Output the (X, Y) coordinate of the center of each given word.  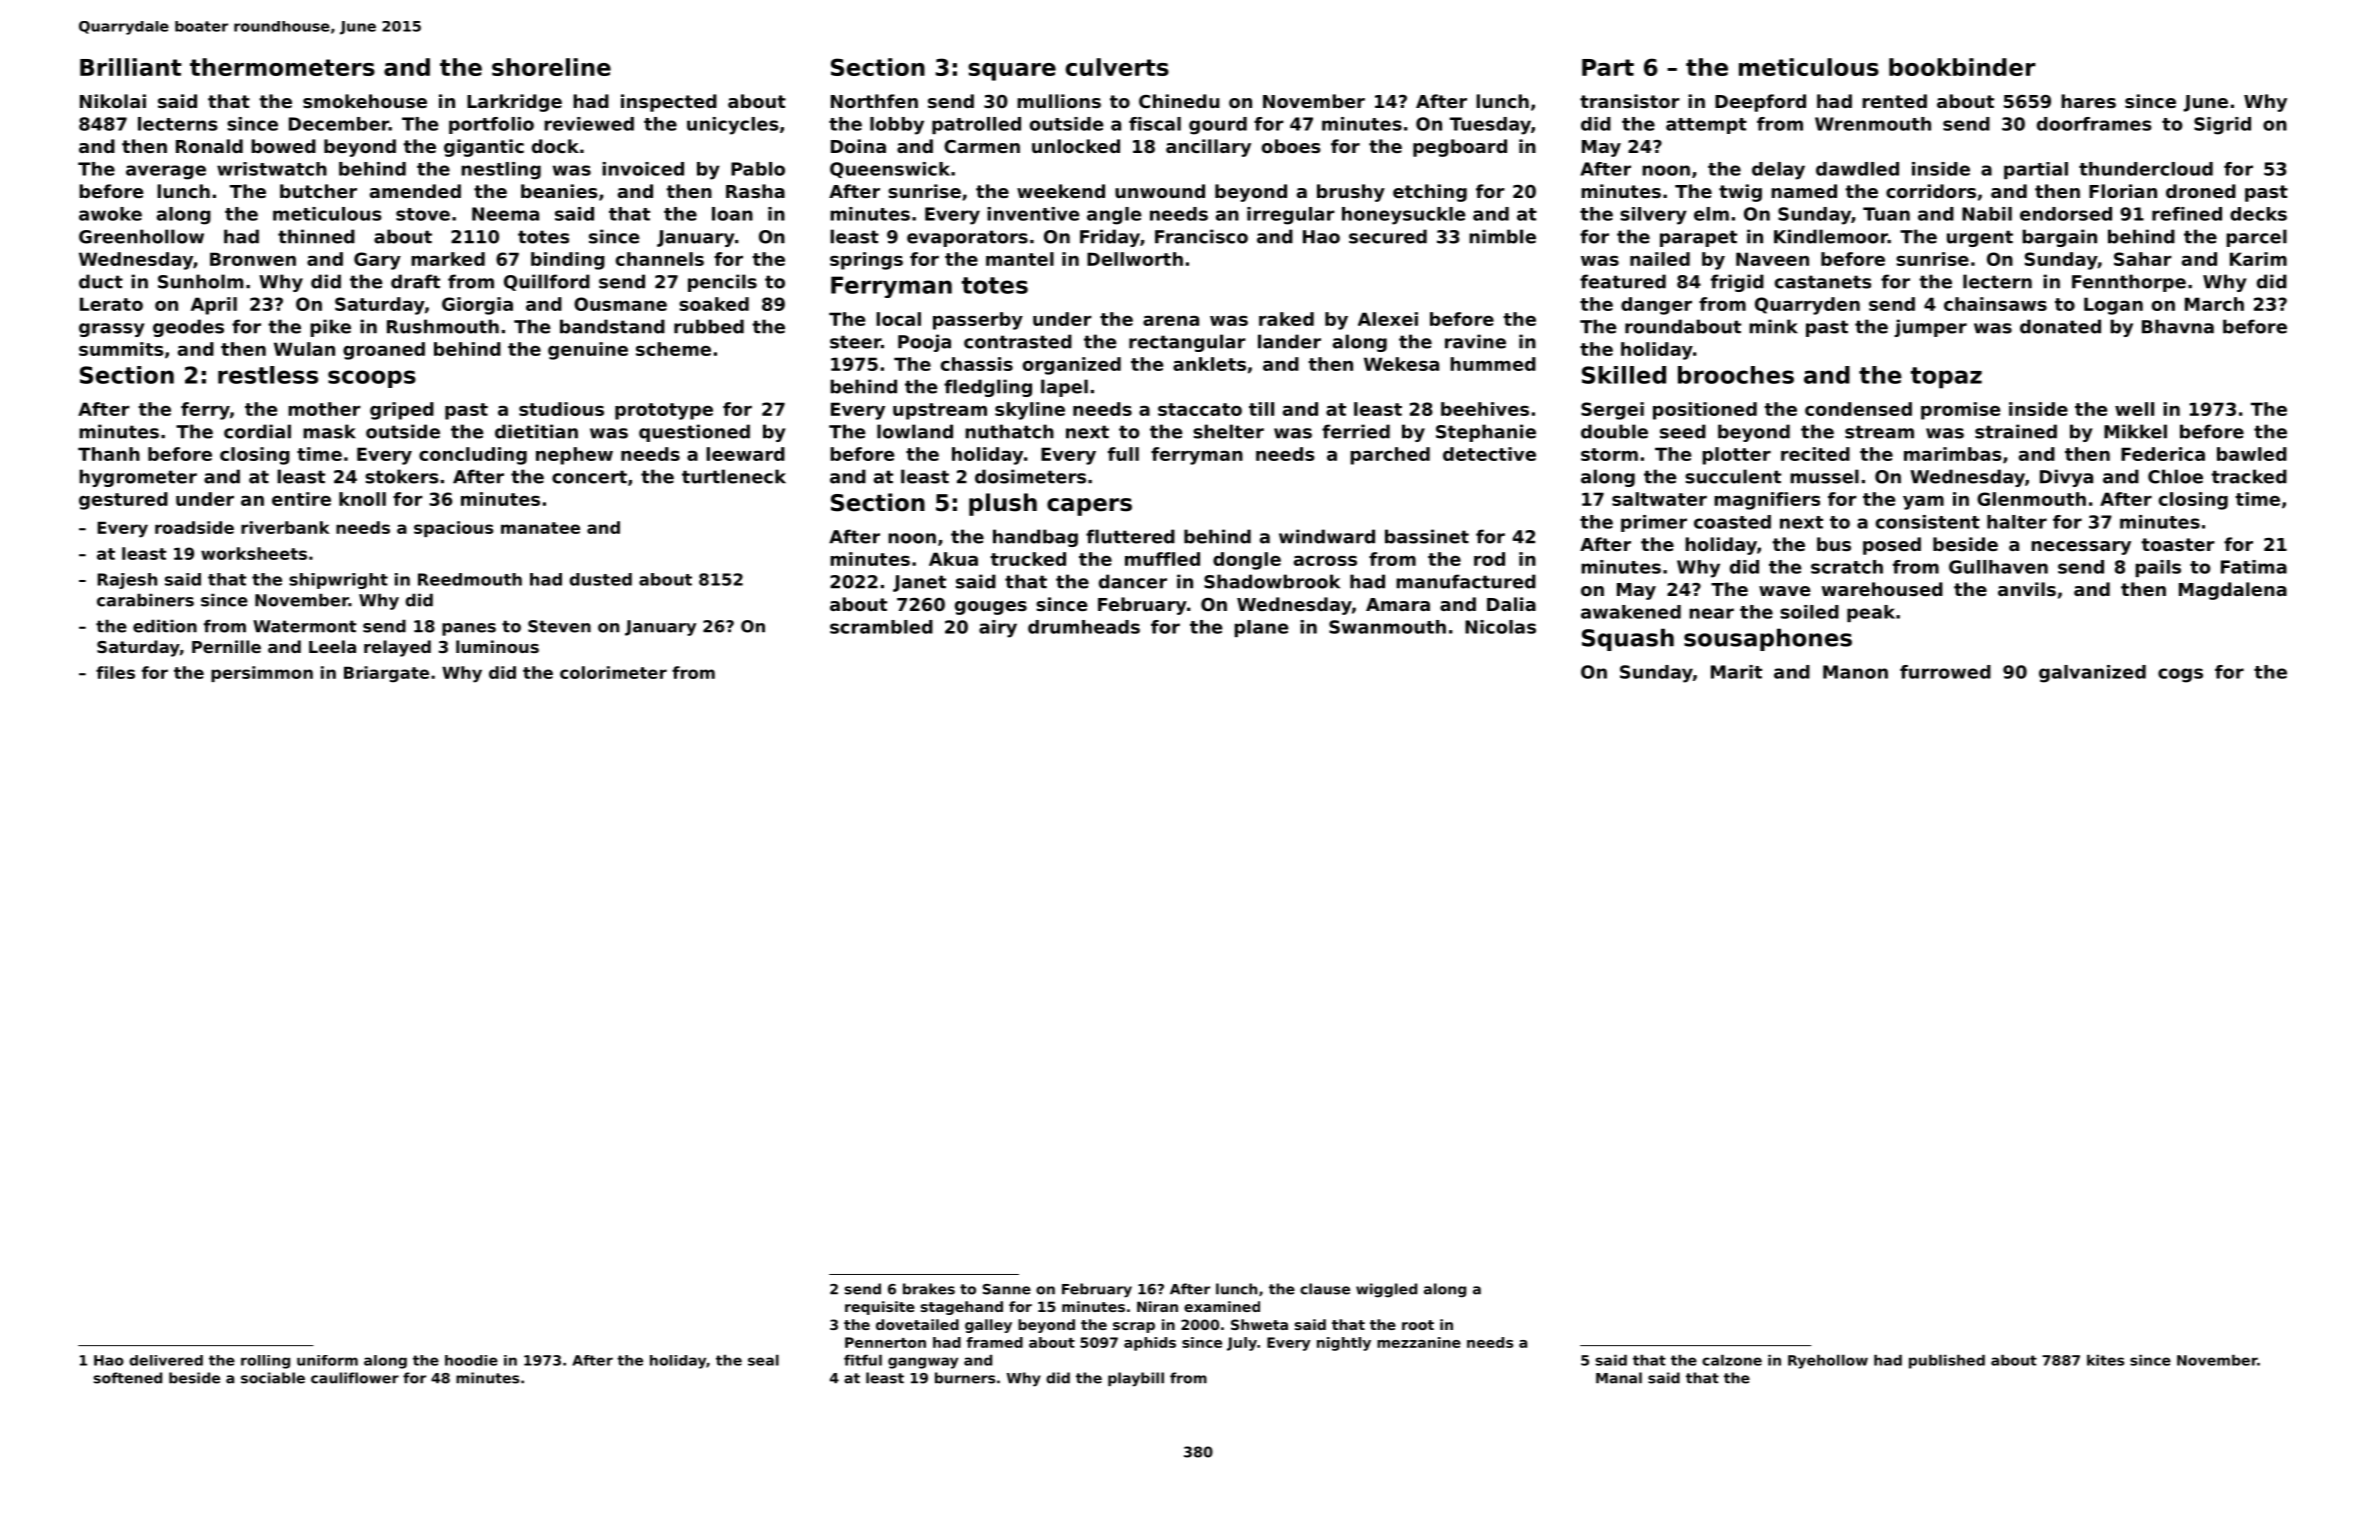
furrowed (1945, 672)
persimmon (262, 674)
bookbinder (1962, 67)
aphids (1150, 1344)
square (1012, 72)
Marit (1736, 672)
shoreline (551, 67)
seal (763, 1360)
